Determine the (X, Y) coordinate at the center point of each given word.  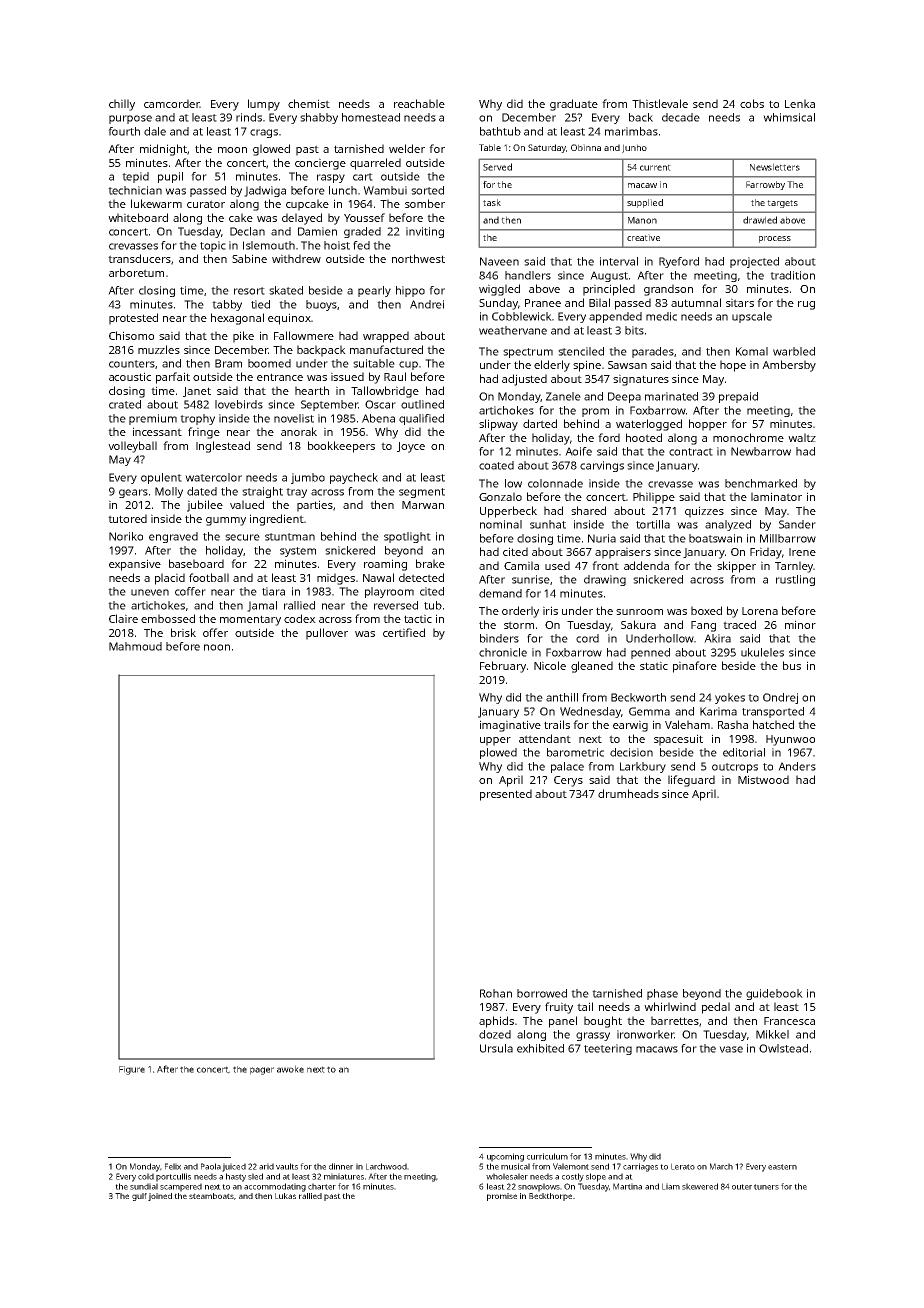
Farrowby (765, 185)
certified (404, 632)
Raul (395, 376)
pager (262, 1071)
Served (497, 167)
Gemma (649, 711)
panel (563, 1022)
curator (206, 204)
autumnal (696, 302)
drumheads (628, 793)
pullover (327, 634)
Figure (132, 1070)
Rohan (496, 993)
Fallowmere (304, 335)
